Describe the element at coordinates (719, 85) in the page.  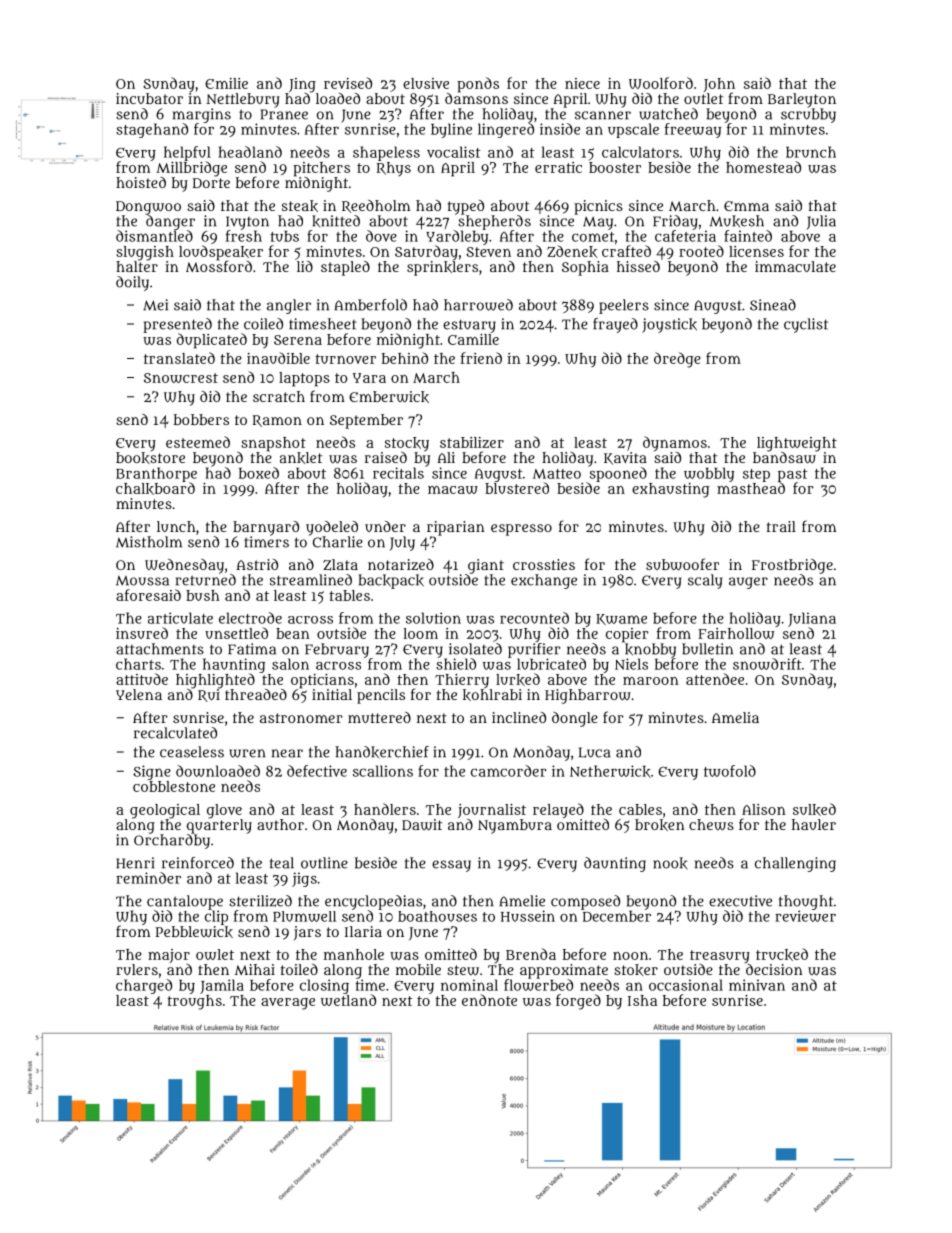
I see `John` at that location.
